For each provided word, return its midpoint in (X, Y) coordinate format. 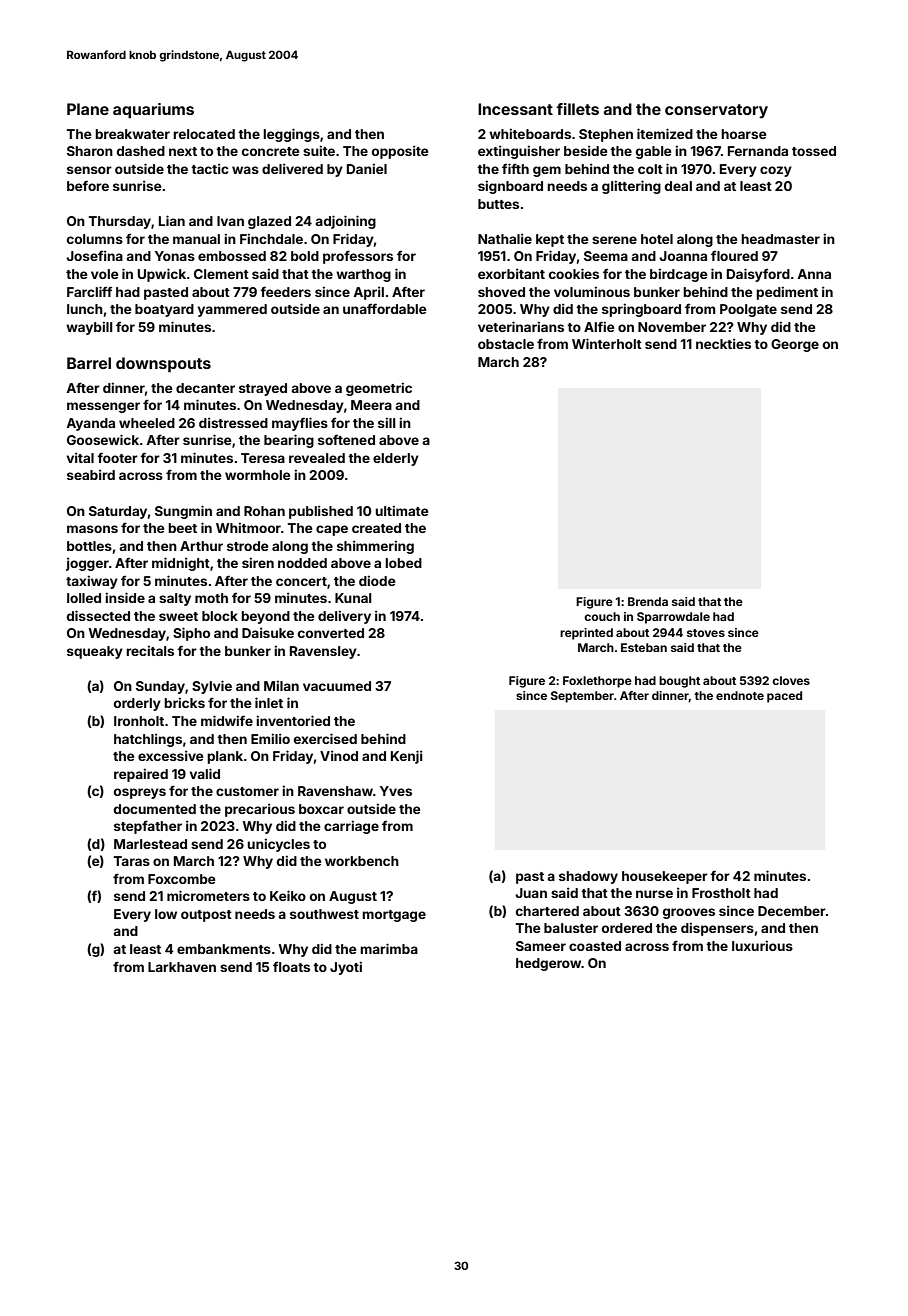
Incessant (515, 109)
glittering (631, 187)
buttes (498, 204)
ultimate (401, 510)
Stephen (606, 135)
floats (291, 966)
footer (117, 457)
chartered (547, 911)
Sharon (90, 151)
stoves (706, 633)
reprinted (586, 634)
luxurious (762, 945)
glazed (269, 222)
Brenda (648, 601)
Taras (132, 861)
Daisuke (268, 632)
